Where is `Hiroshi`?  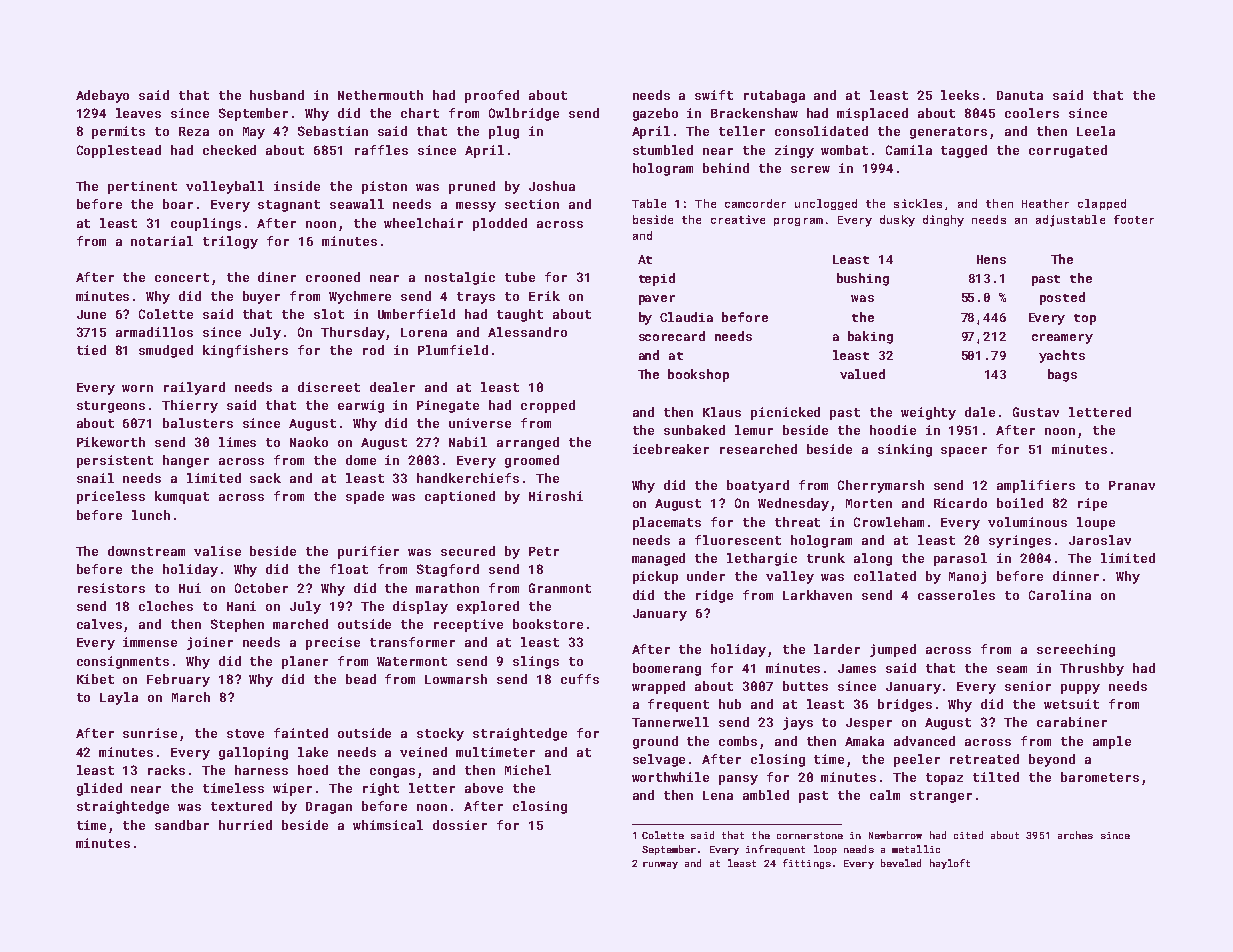
Hiroshi is located at coordinates (556, 496).
